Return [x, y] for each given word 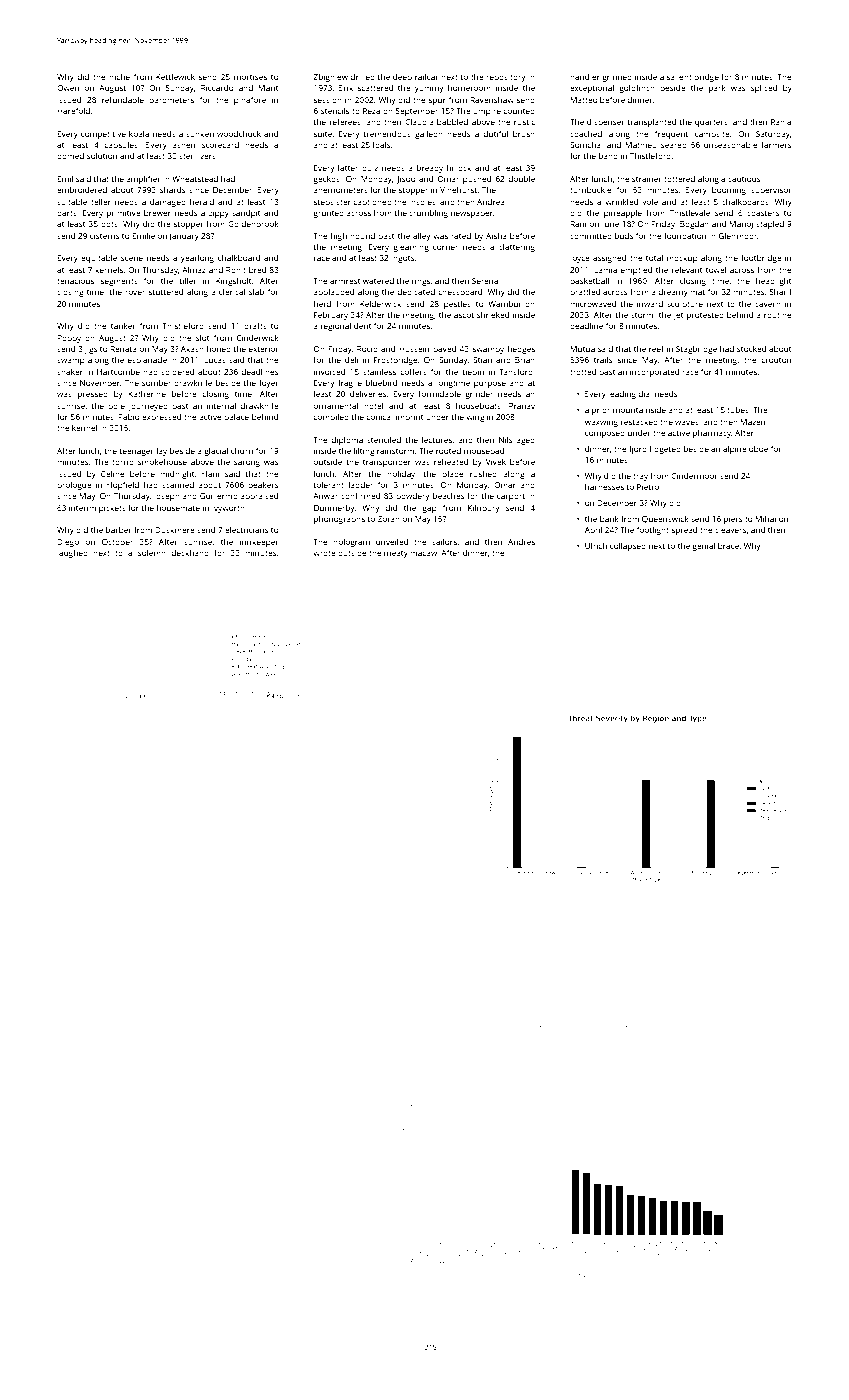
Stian [482, 360]
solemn [152, 553]
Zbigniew [330, 78]
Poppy [69, 339]
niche [119, 77]
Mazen [752, 422]
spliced [764, 89]
